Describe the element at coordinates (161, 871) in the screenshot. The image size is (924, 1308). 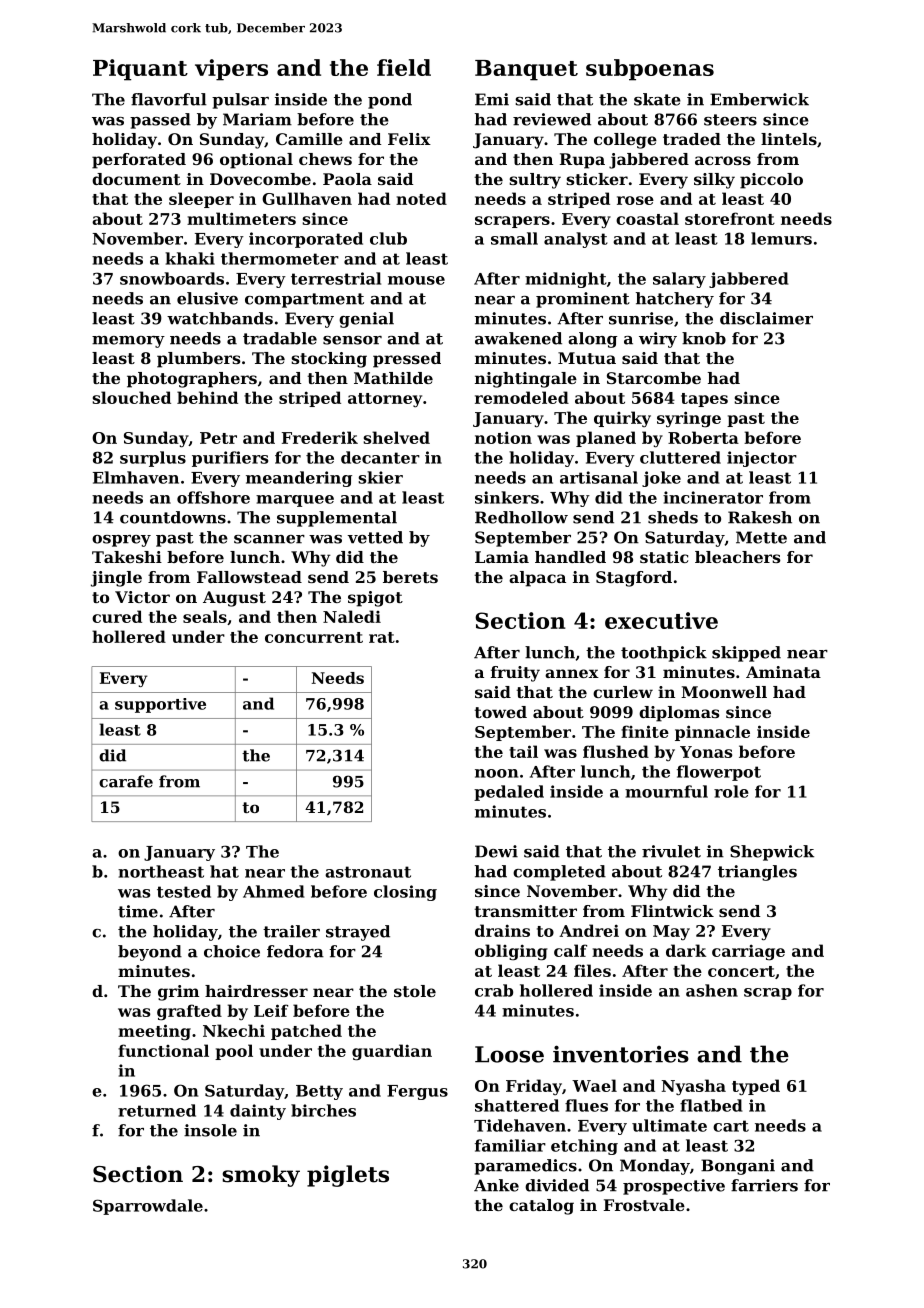
I see `northeast` at that location.
